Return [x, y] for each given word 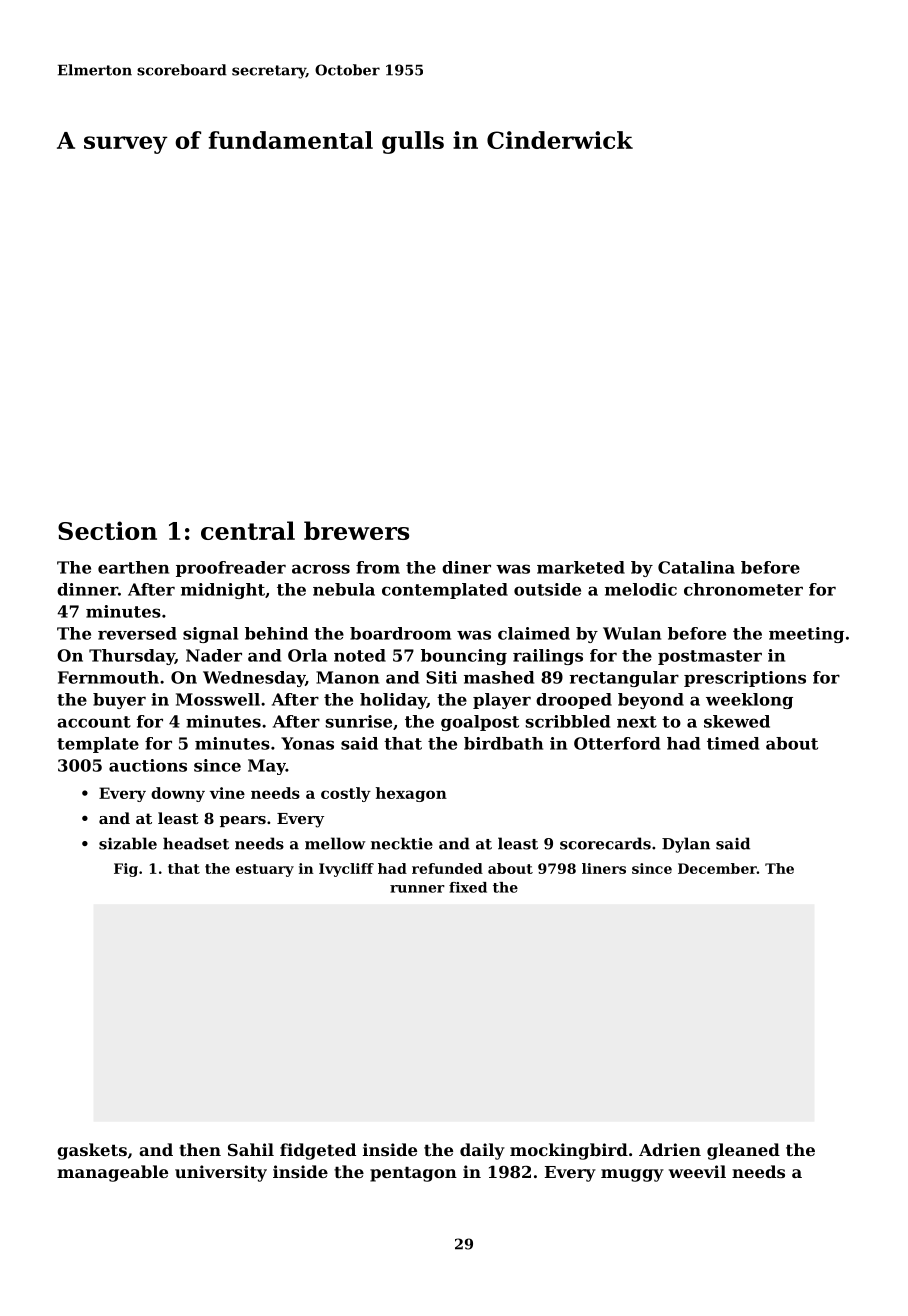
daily [482, 1151]
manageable [112, 1173]
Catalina [696, 567]
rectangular [624, 679]
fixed [468, 887]
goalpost [480, 723]
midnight [223, 591]
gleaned [743, 1151]
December [717, 868]
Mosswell [218, 699]
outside [547, 589]
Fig [126, 870]
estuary [265, 870]
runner [417, 889]
